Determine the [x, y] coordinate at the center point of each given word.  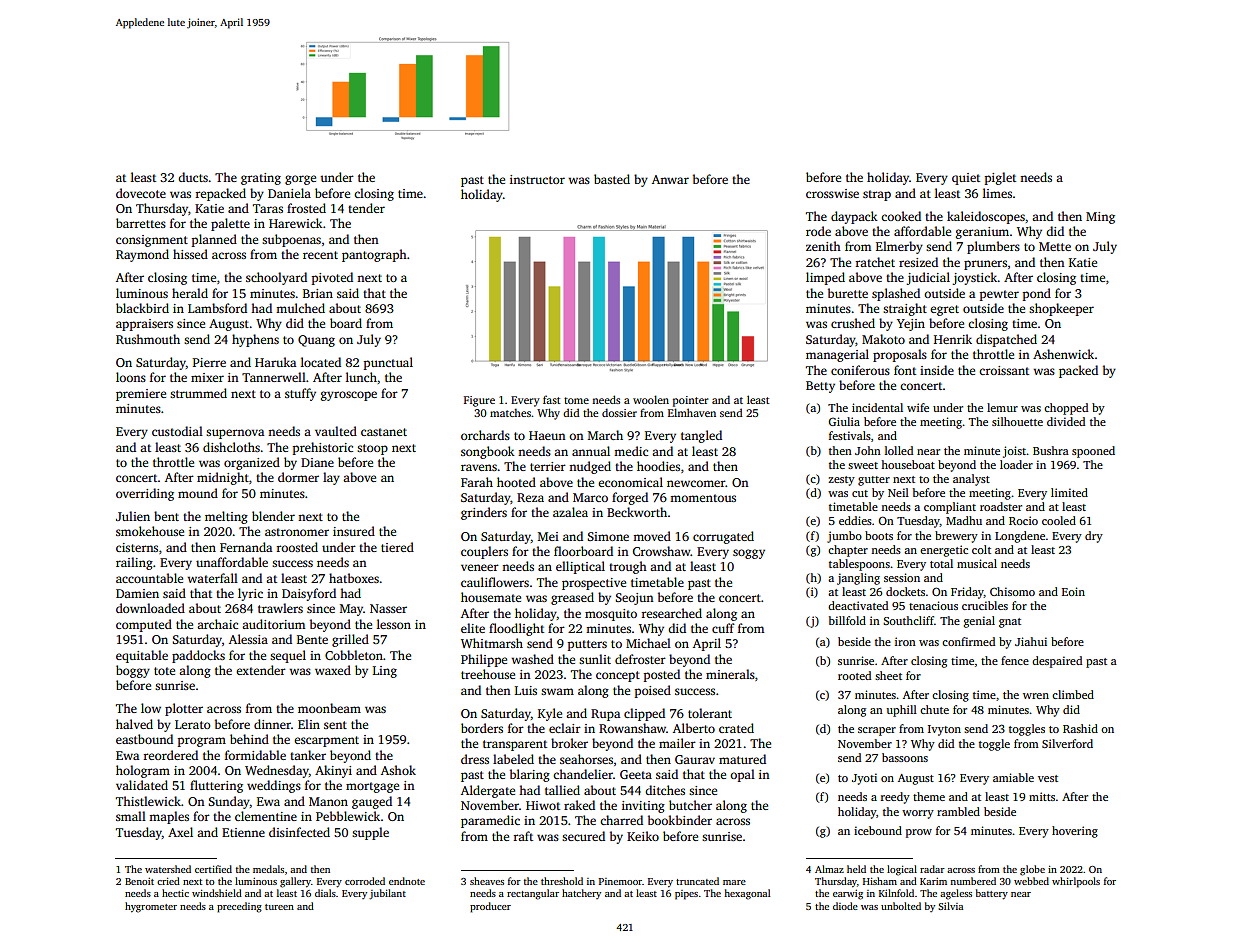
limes [997, 193]
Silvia [950, 906]
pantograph [374, 255]
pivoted [332, 278]
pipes [686, 895]
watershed [168, 869]
